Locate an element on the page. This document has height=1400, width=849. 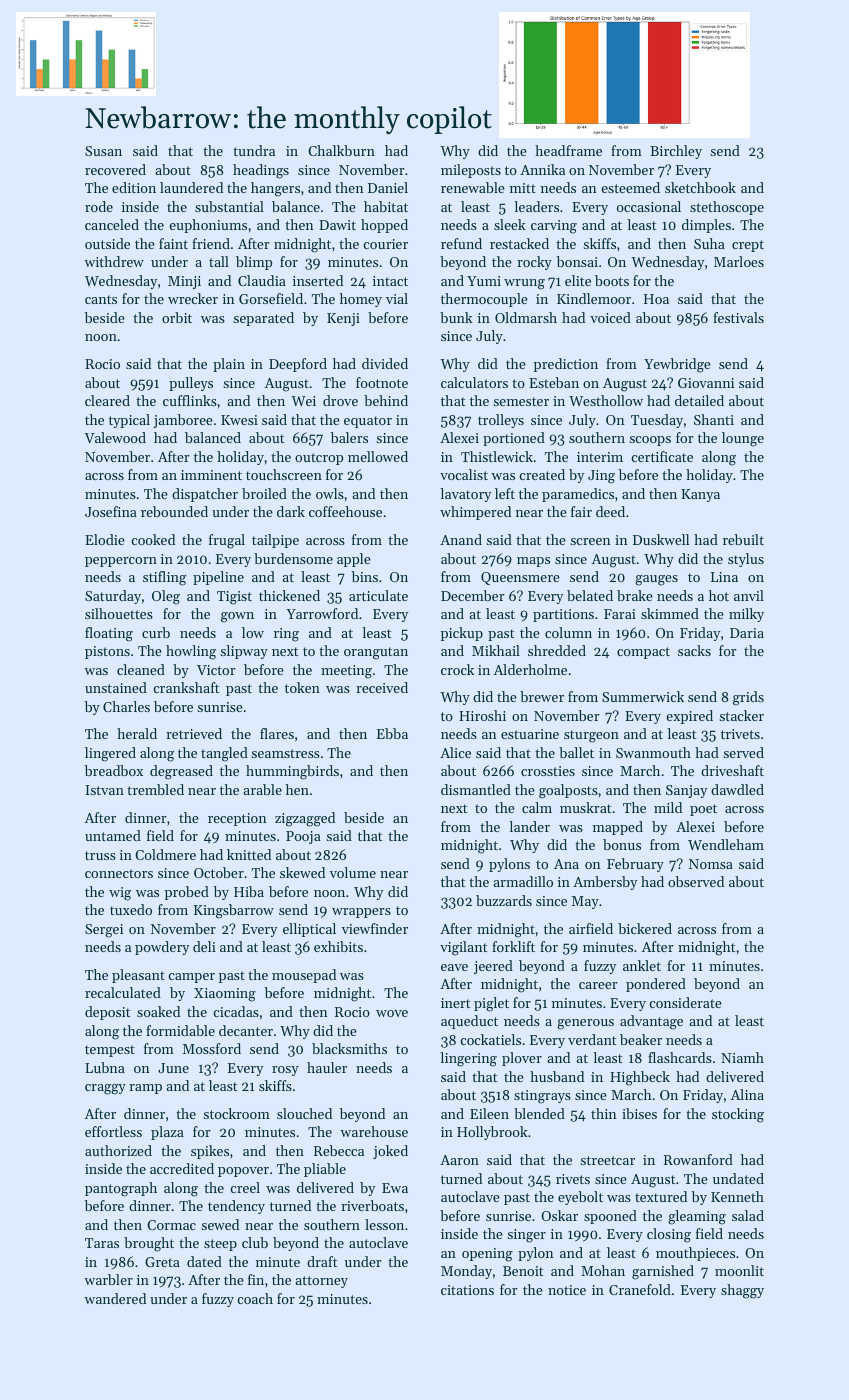
Cranefold is located at coordinates (640, 1289).
